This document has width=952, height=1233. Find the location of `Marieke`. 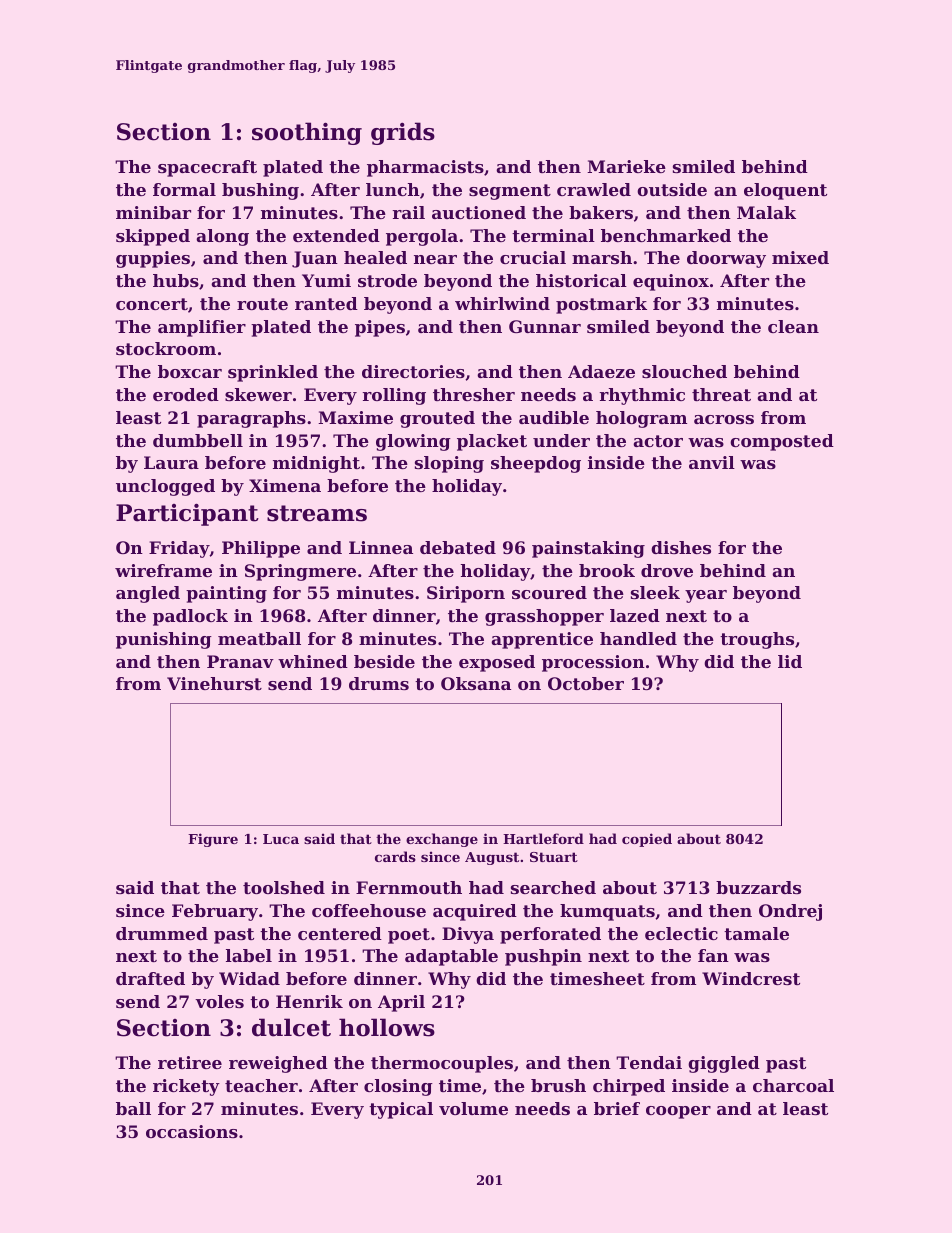

Marieke is located at coordinates (626, 166).
